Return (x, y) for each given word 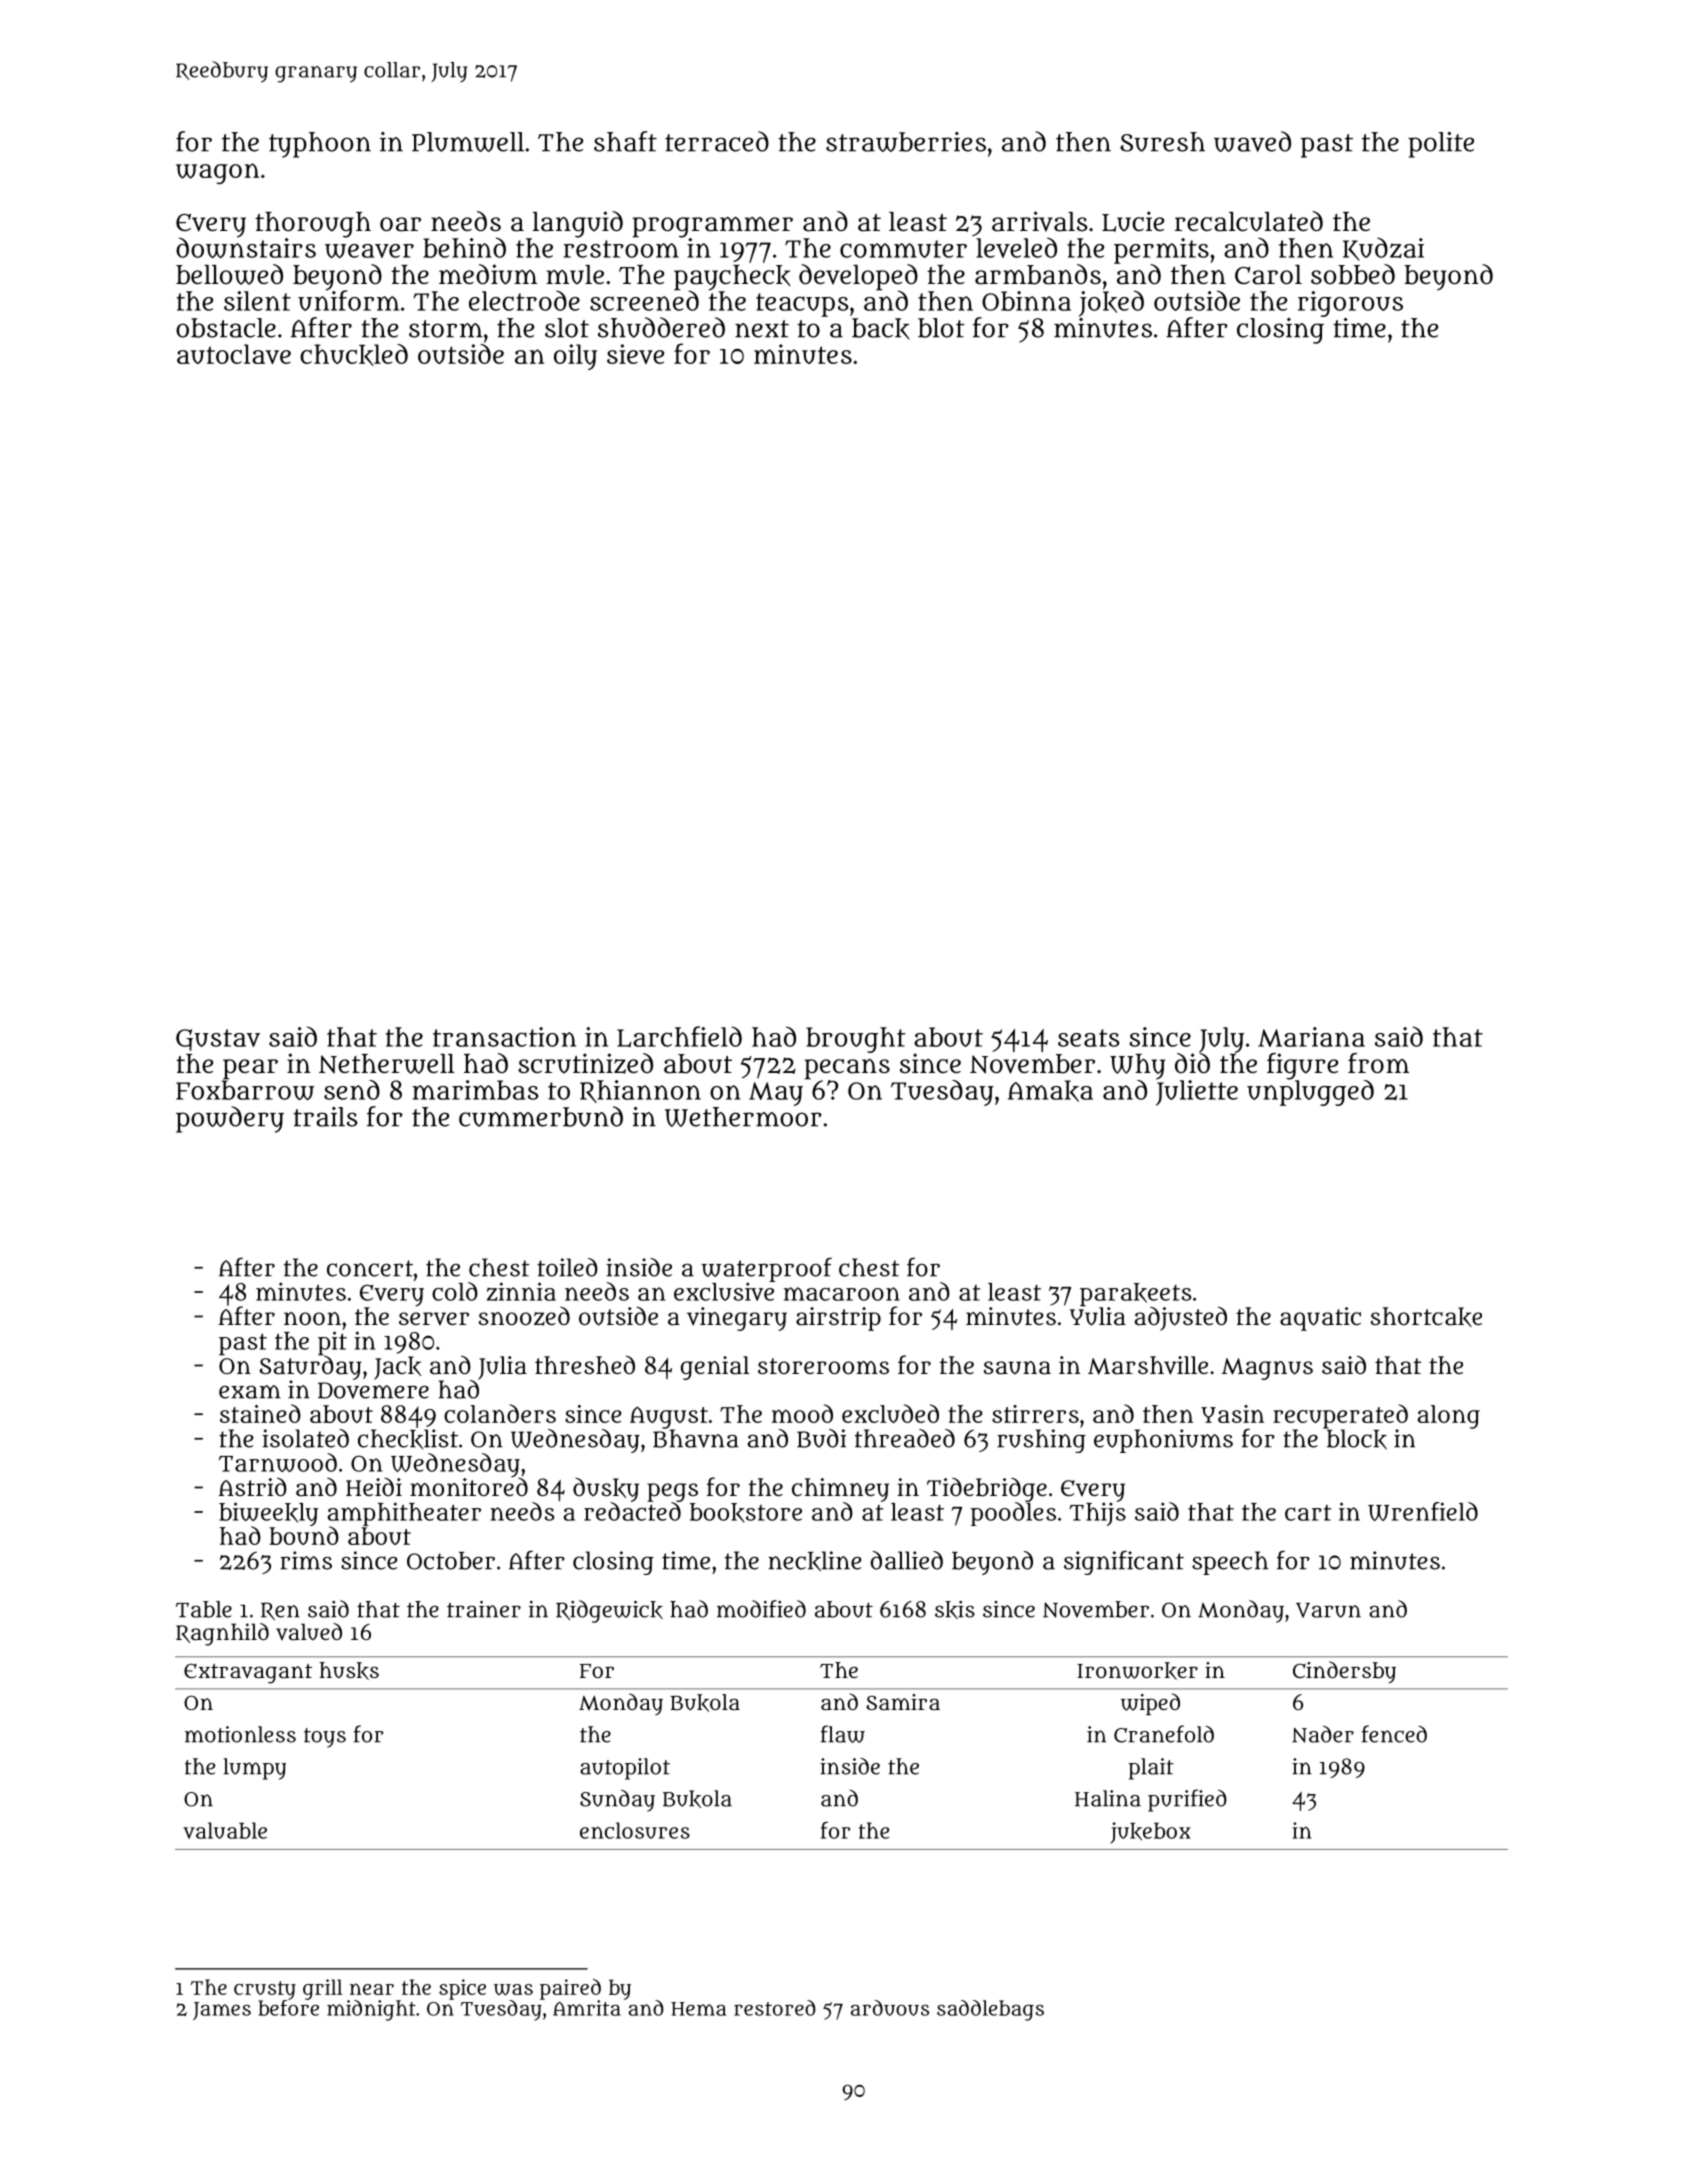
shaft (625, 141)
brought (855, 1040)
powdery (230, 1119)
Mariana (1311, 1037)
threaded (905, 1438)
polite (1441, 144)
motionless (240, 1734)
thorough (313, 225)
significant (1124, 1563)
